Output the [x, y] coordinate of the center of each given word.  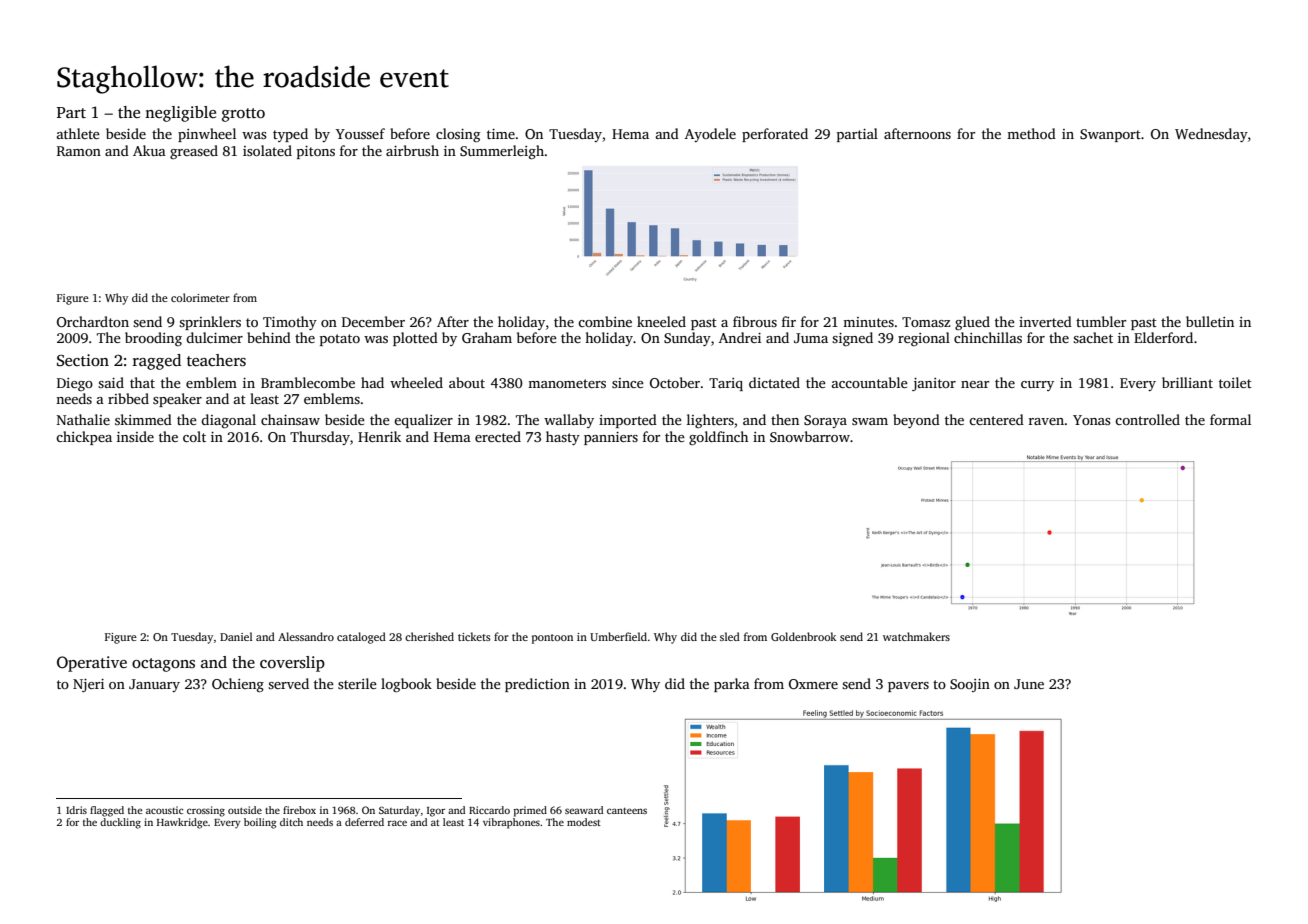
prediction [537, 685]
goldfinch [718, 438]
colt [194, 436]
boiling [260, 823]
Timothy [290, 323]
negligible [180, 114]
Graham [487, 337]
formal [1230, 419]
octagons [163, 665]
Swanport [1110, 135]
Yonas [1092, 420]
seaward [584, 810]
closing [458, 135]
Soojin [970, 685]
